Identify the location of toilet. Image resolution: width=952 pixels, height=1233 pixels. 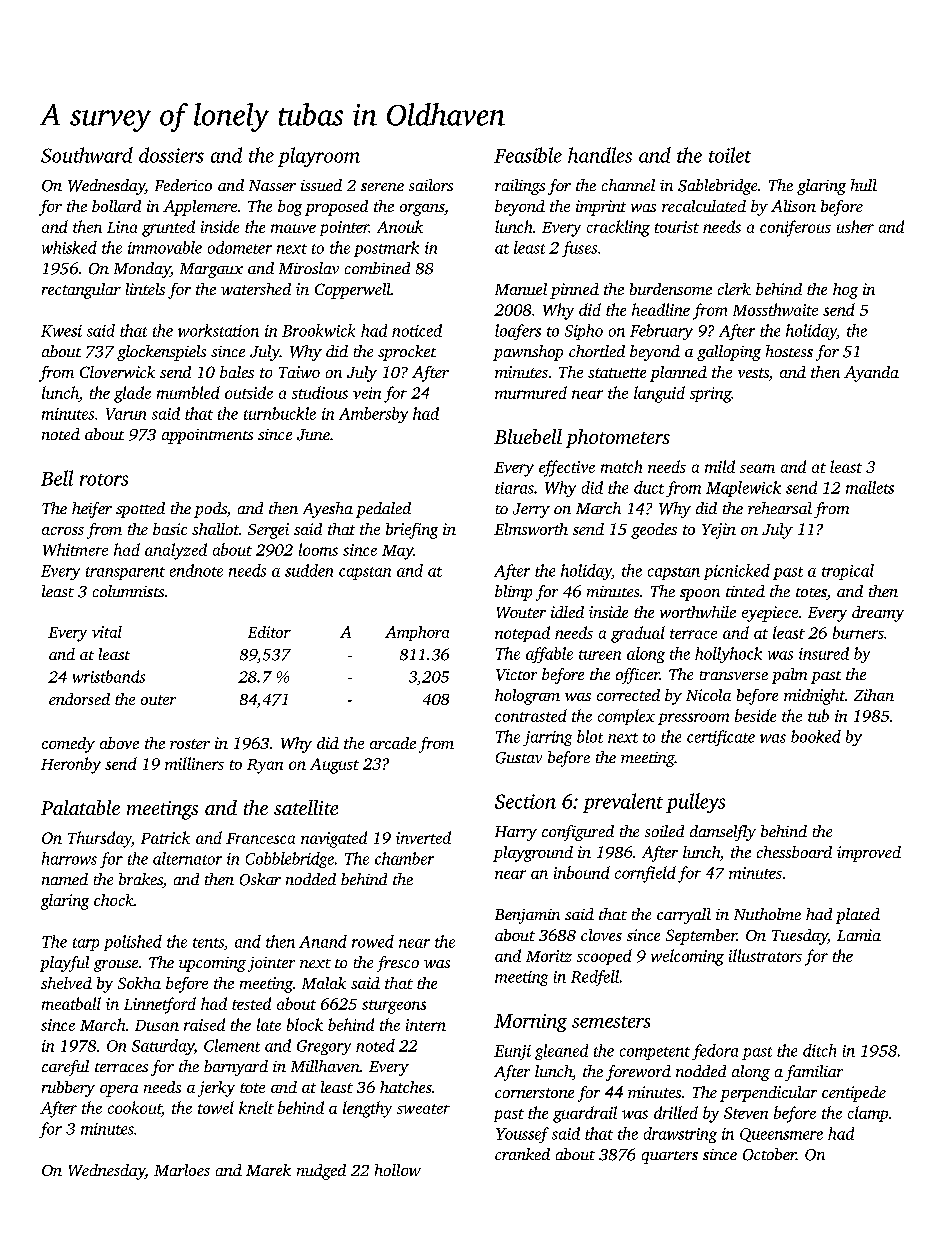
(730, 155).
